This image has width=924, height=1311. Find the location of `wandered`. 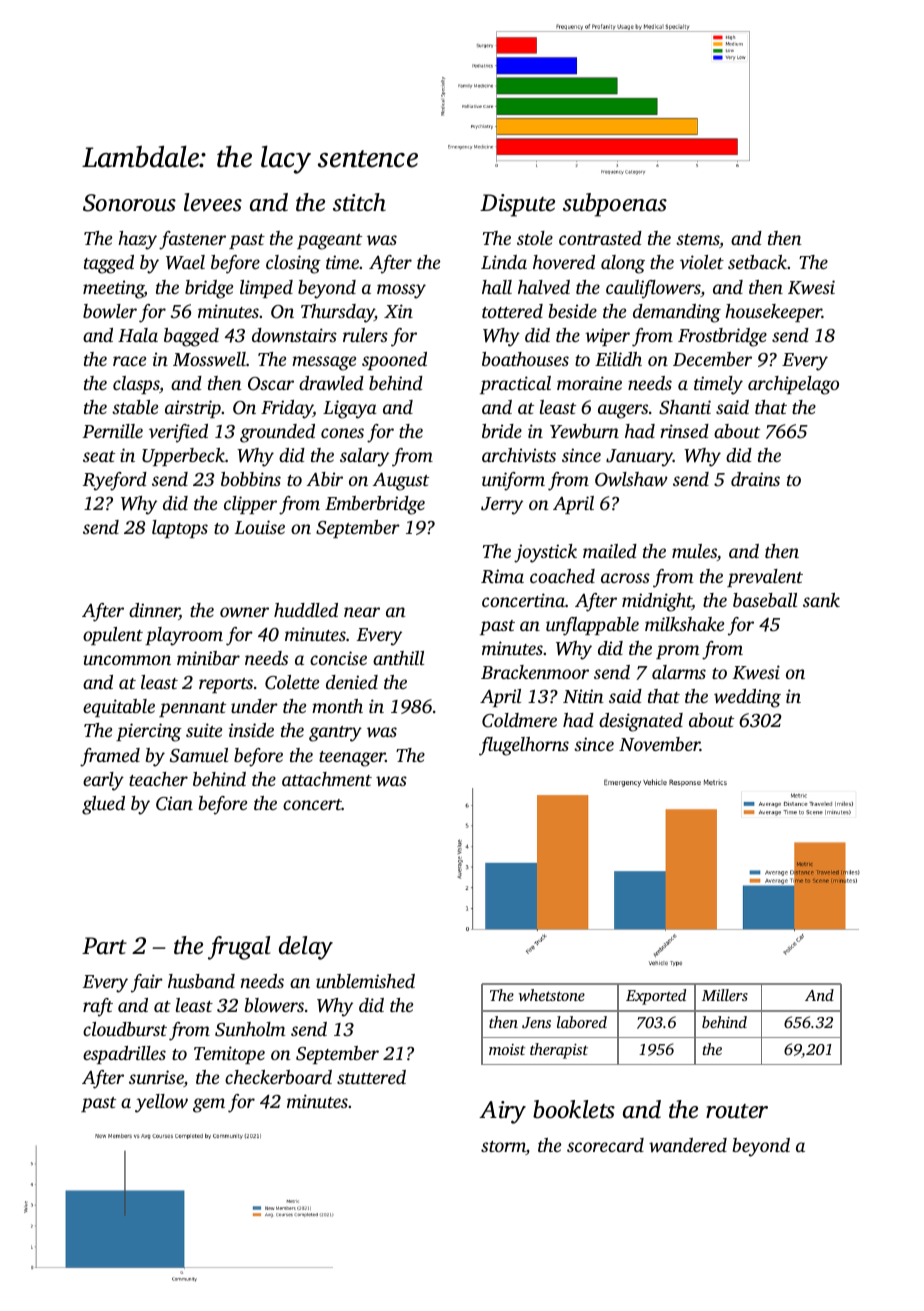

wandered is located at coordinates (688, 1145).
